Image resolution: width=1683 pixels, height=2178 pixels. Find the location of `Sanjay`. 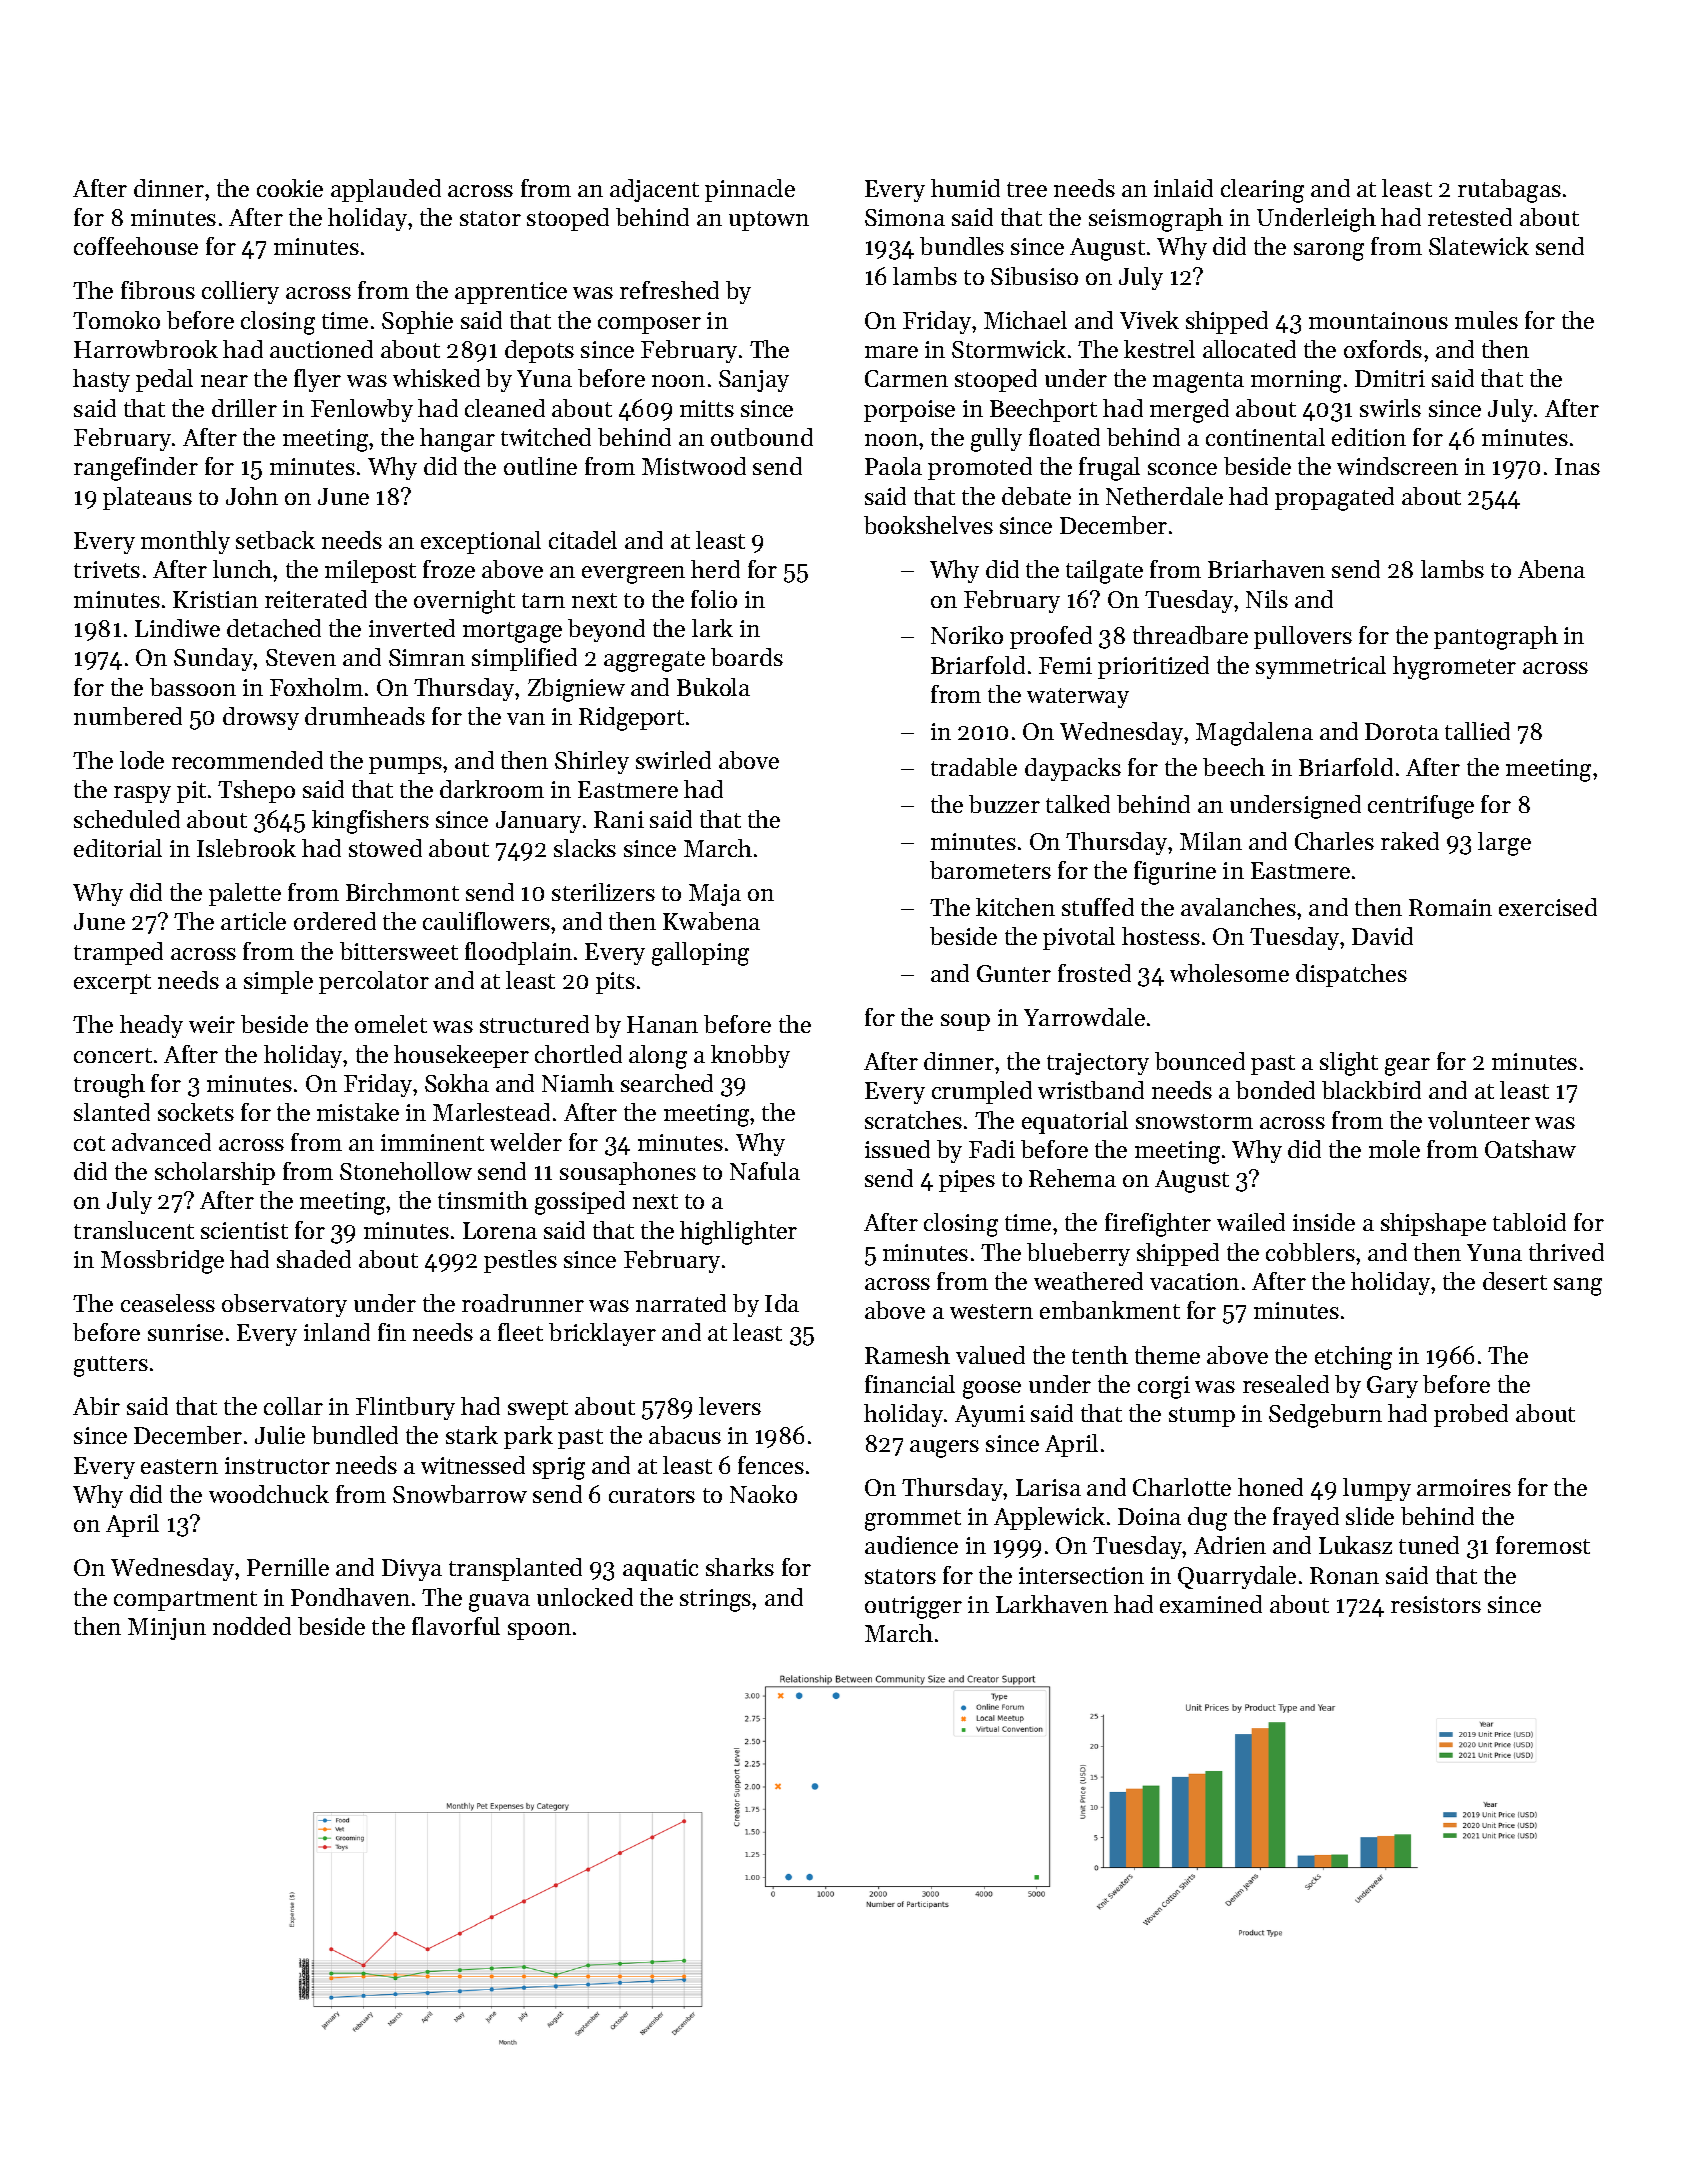

Sanjay is located at coordinates (754, 381).
